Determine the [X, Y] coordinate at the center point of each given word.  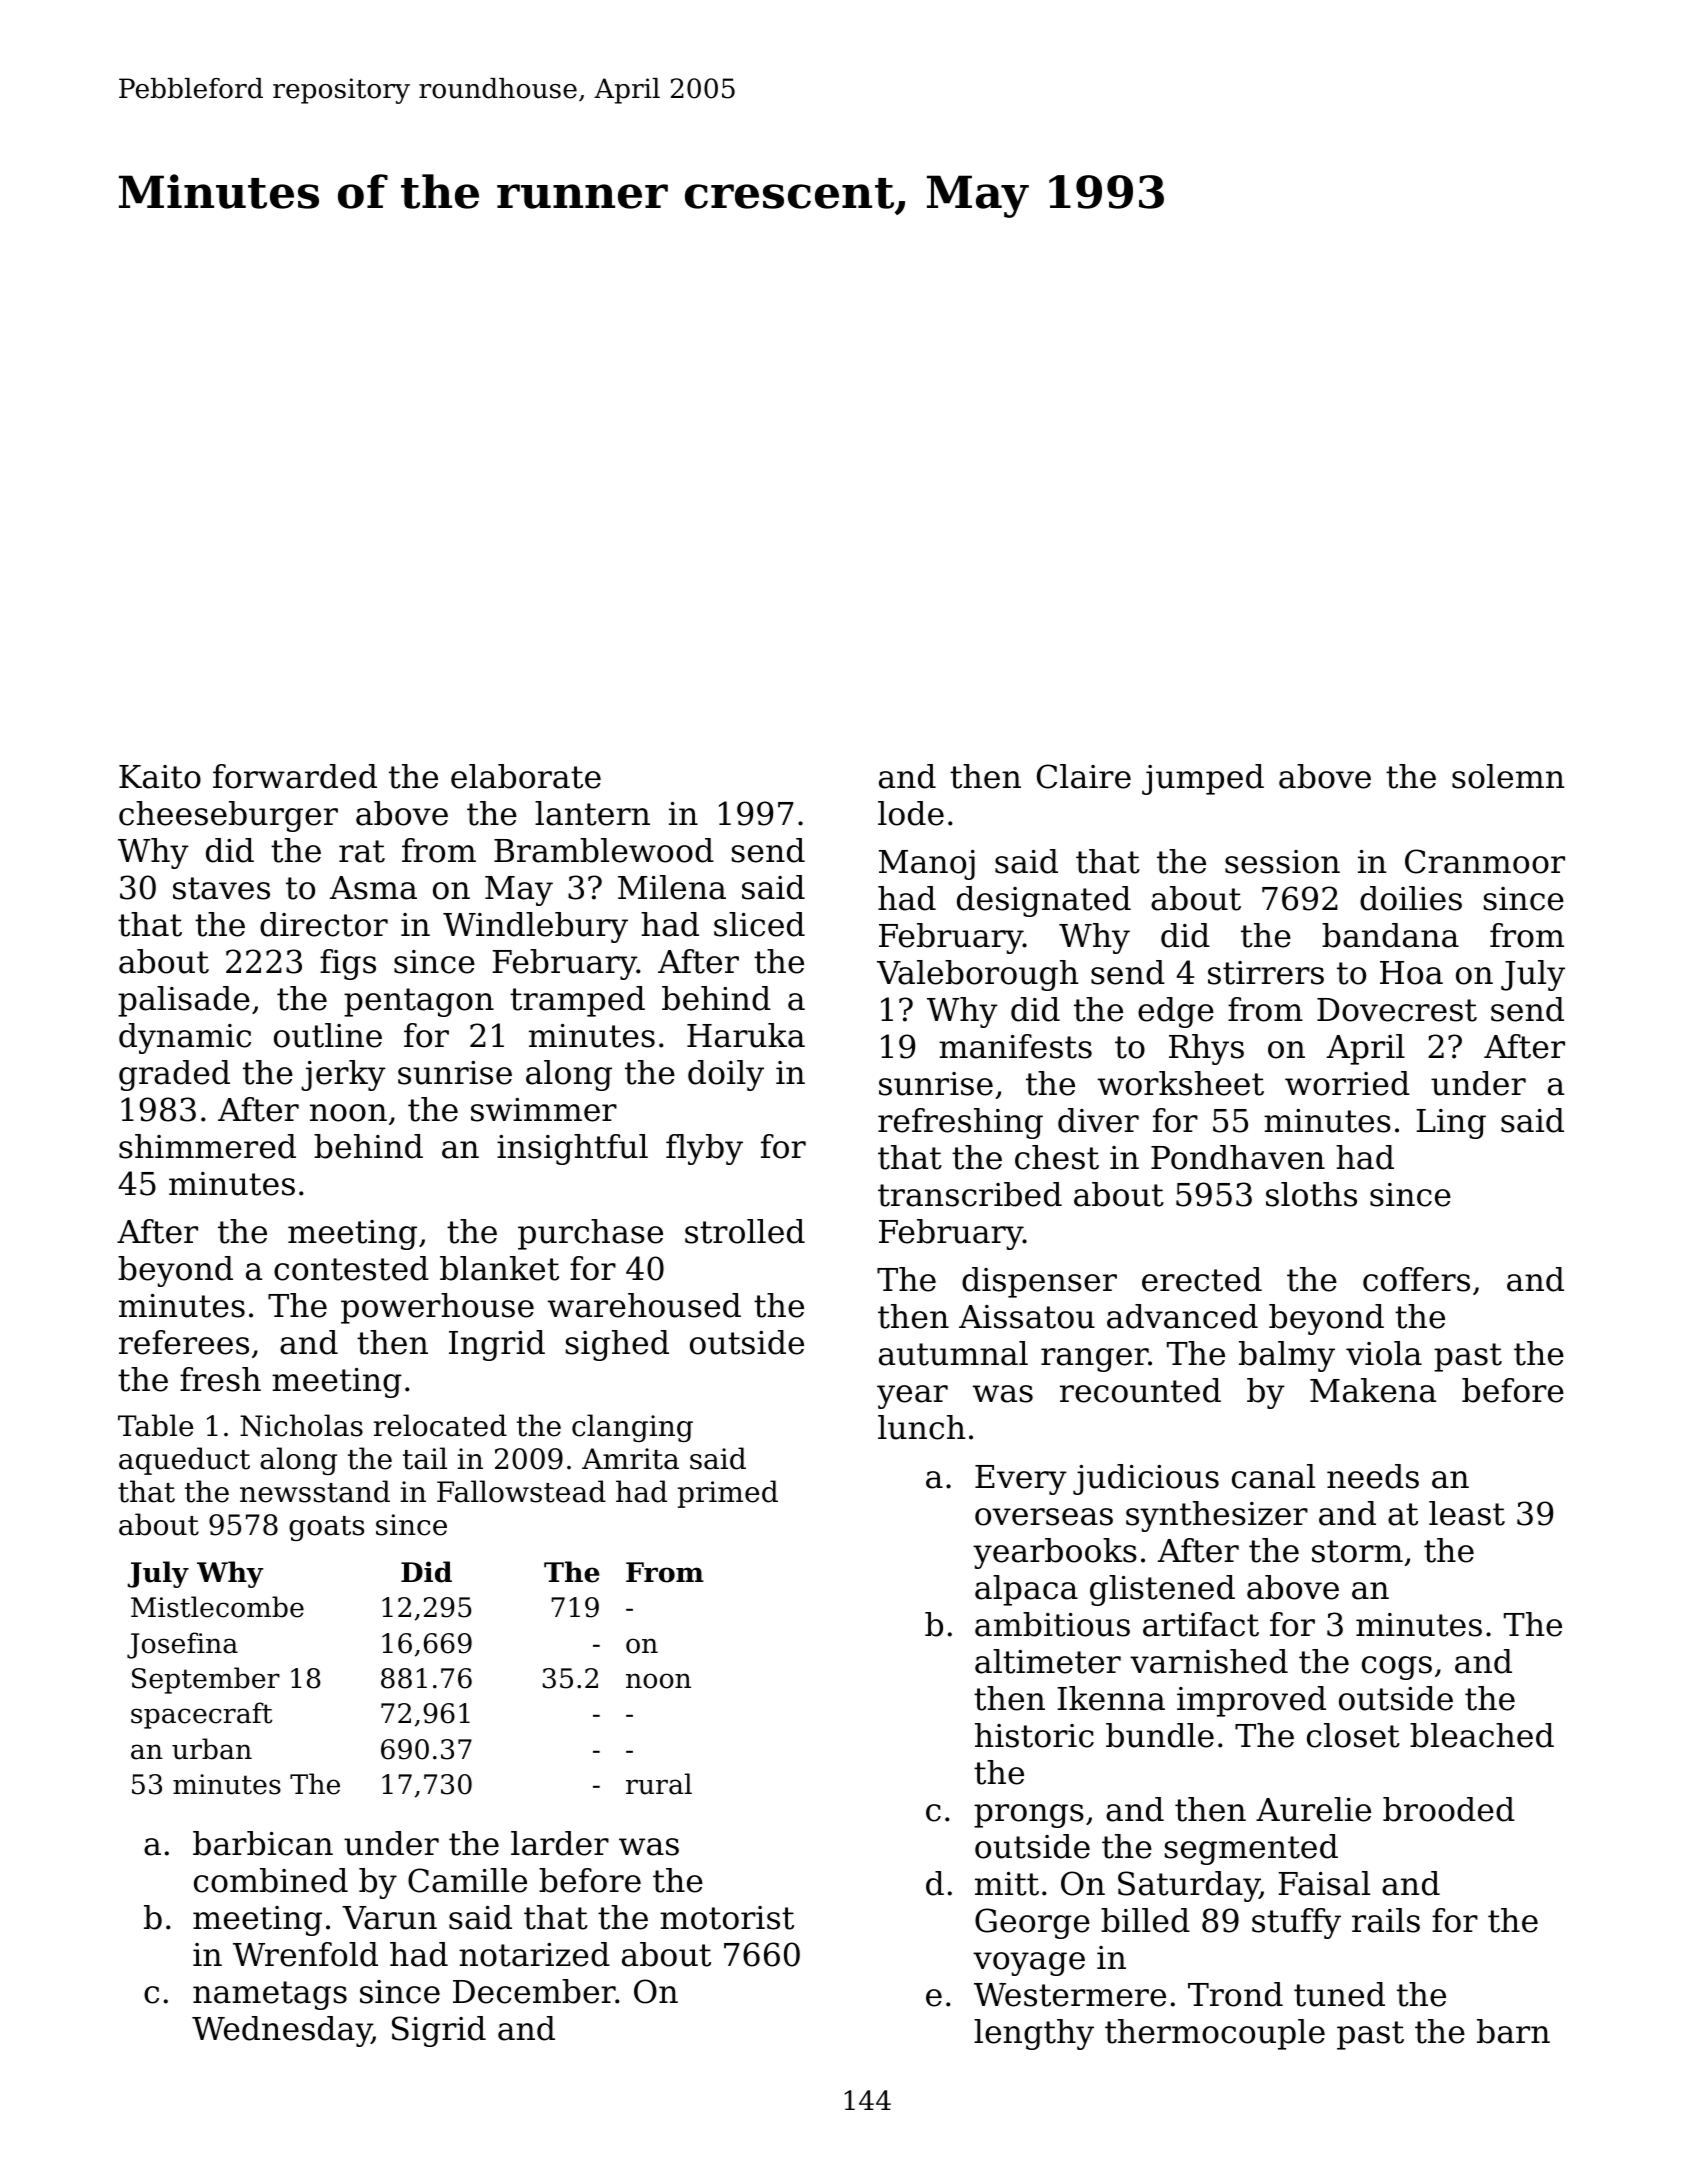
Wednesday [282, 2031]
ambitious [1052, 1624]
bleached [1482, 1735]
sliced [759, 924]
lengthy [1034, 2034]
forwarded [295, 776]
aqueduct [184, 1461]
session [1282, 862]
